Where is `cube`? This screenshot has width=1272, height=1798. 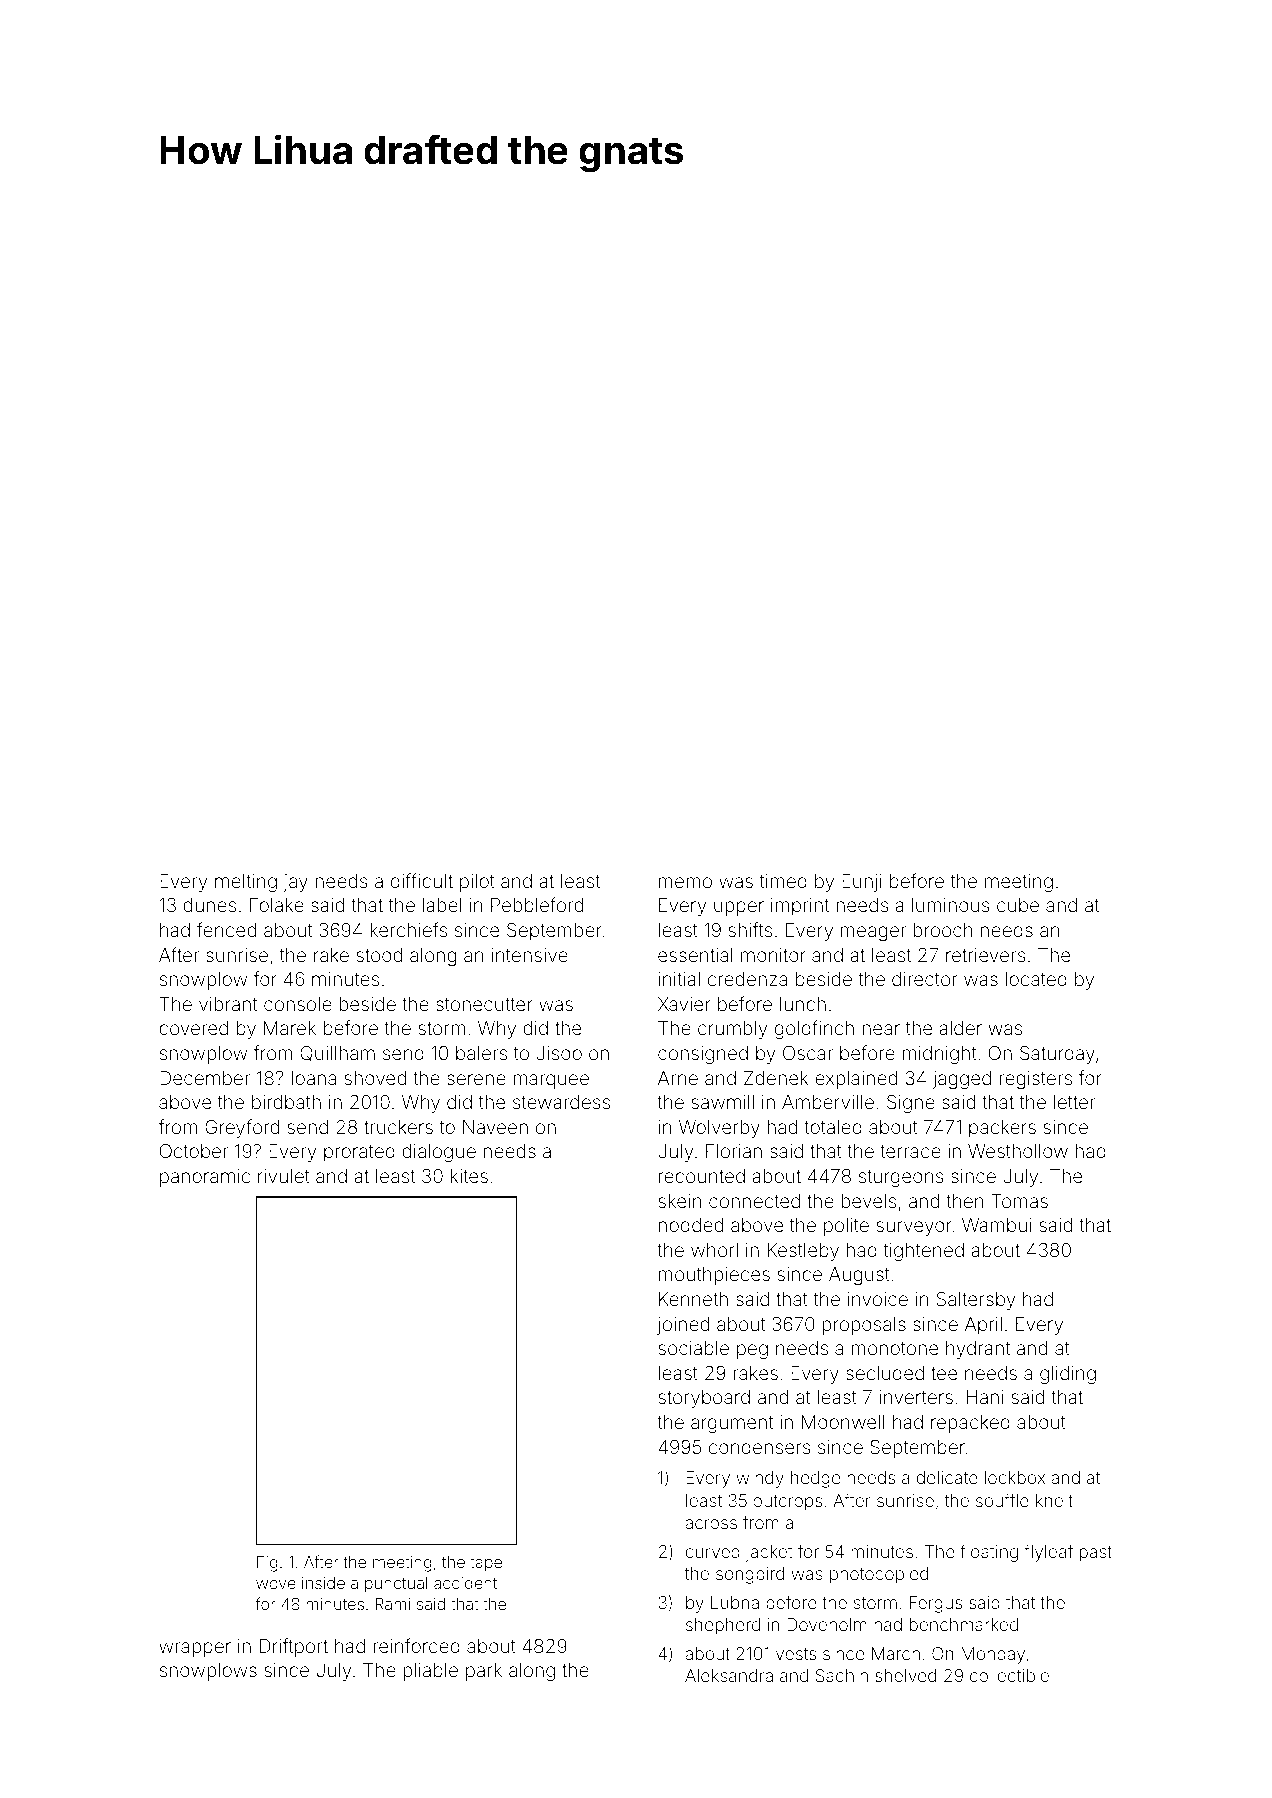
cube is located at coordinates (1018, 905).
